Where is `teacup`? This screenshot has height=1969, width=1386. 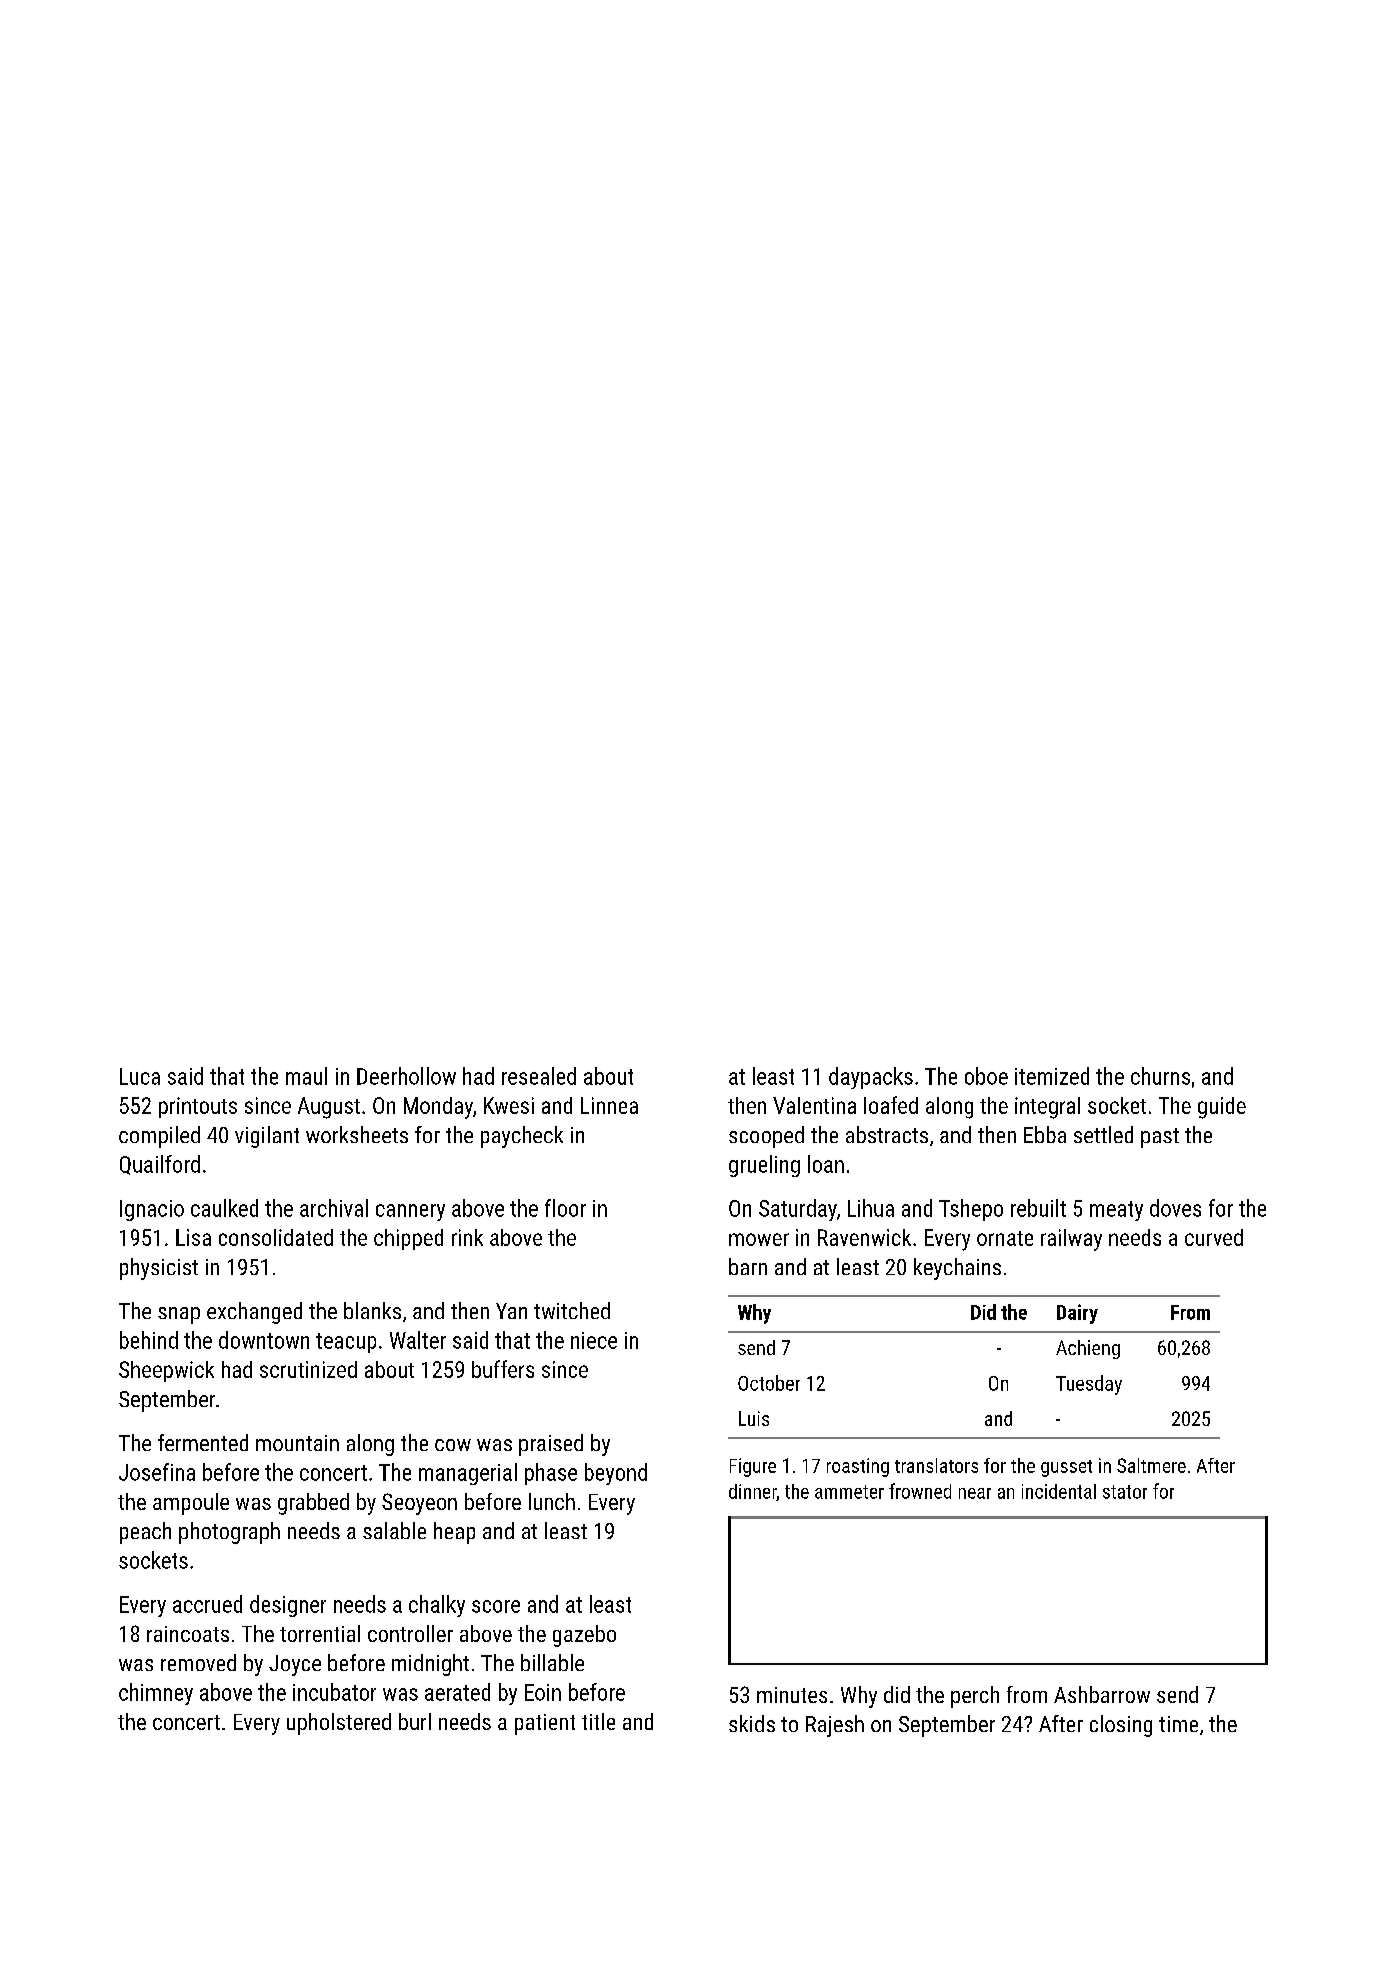 teacup is located at coordinates (346, 1343).
